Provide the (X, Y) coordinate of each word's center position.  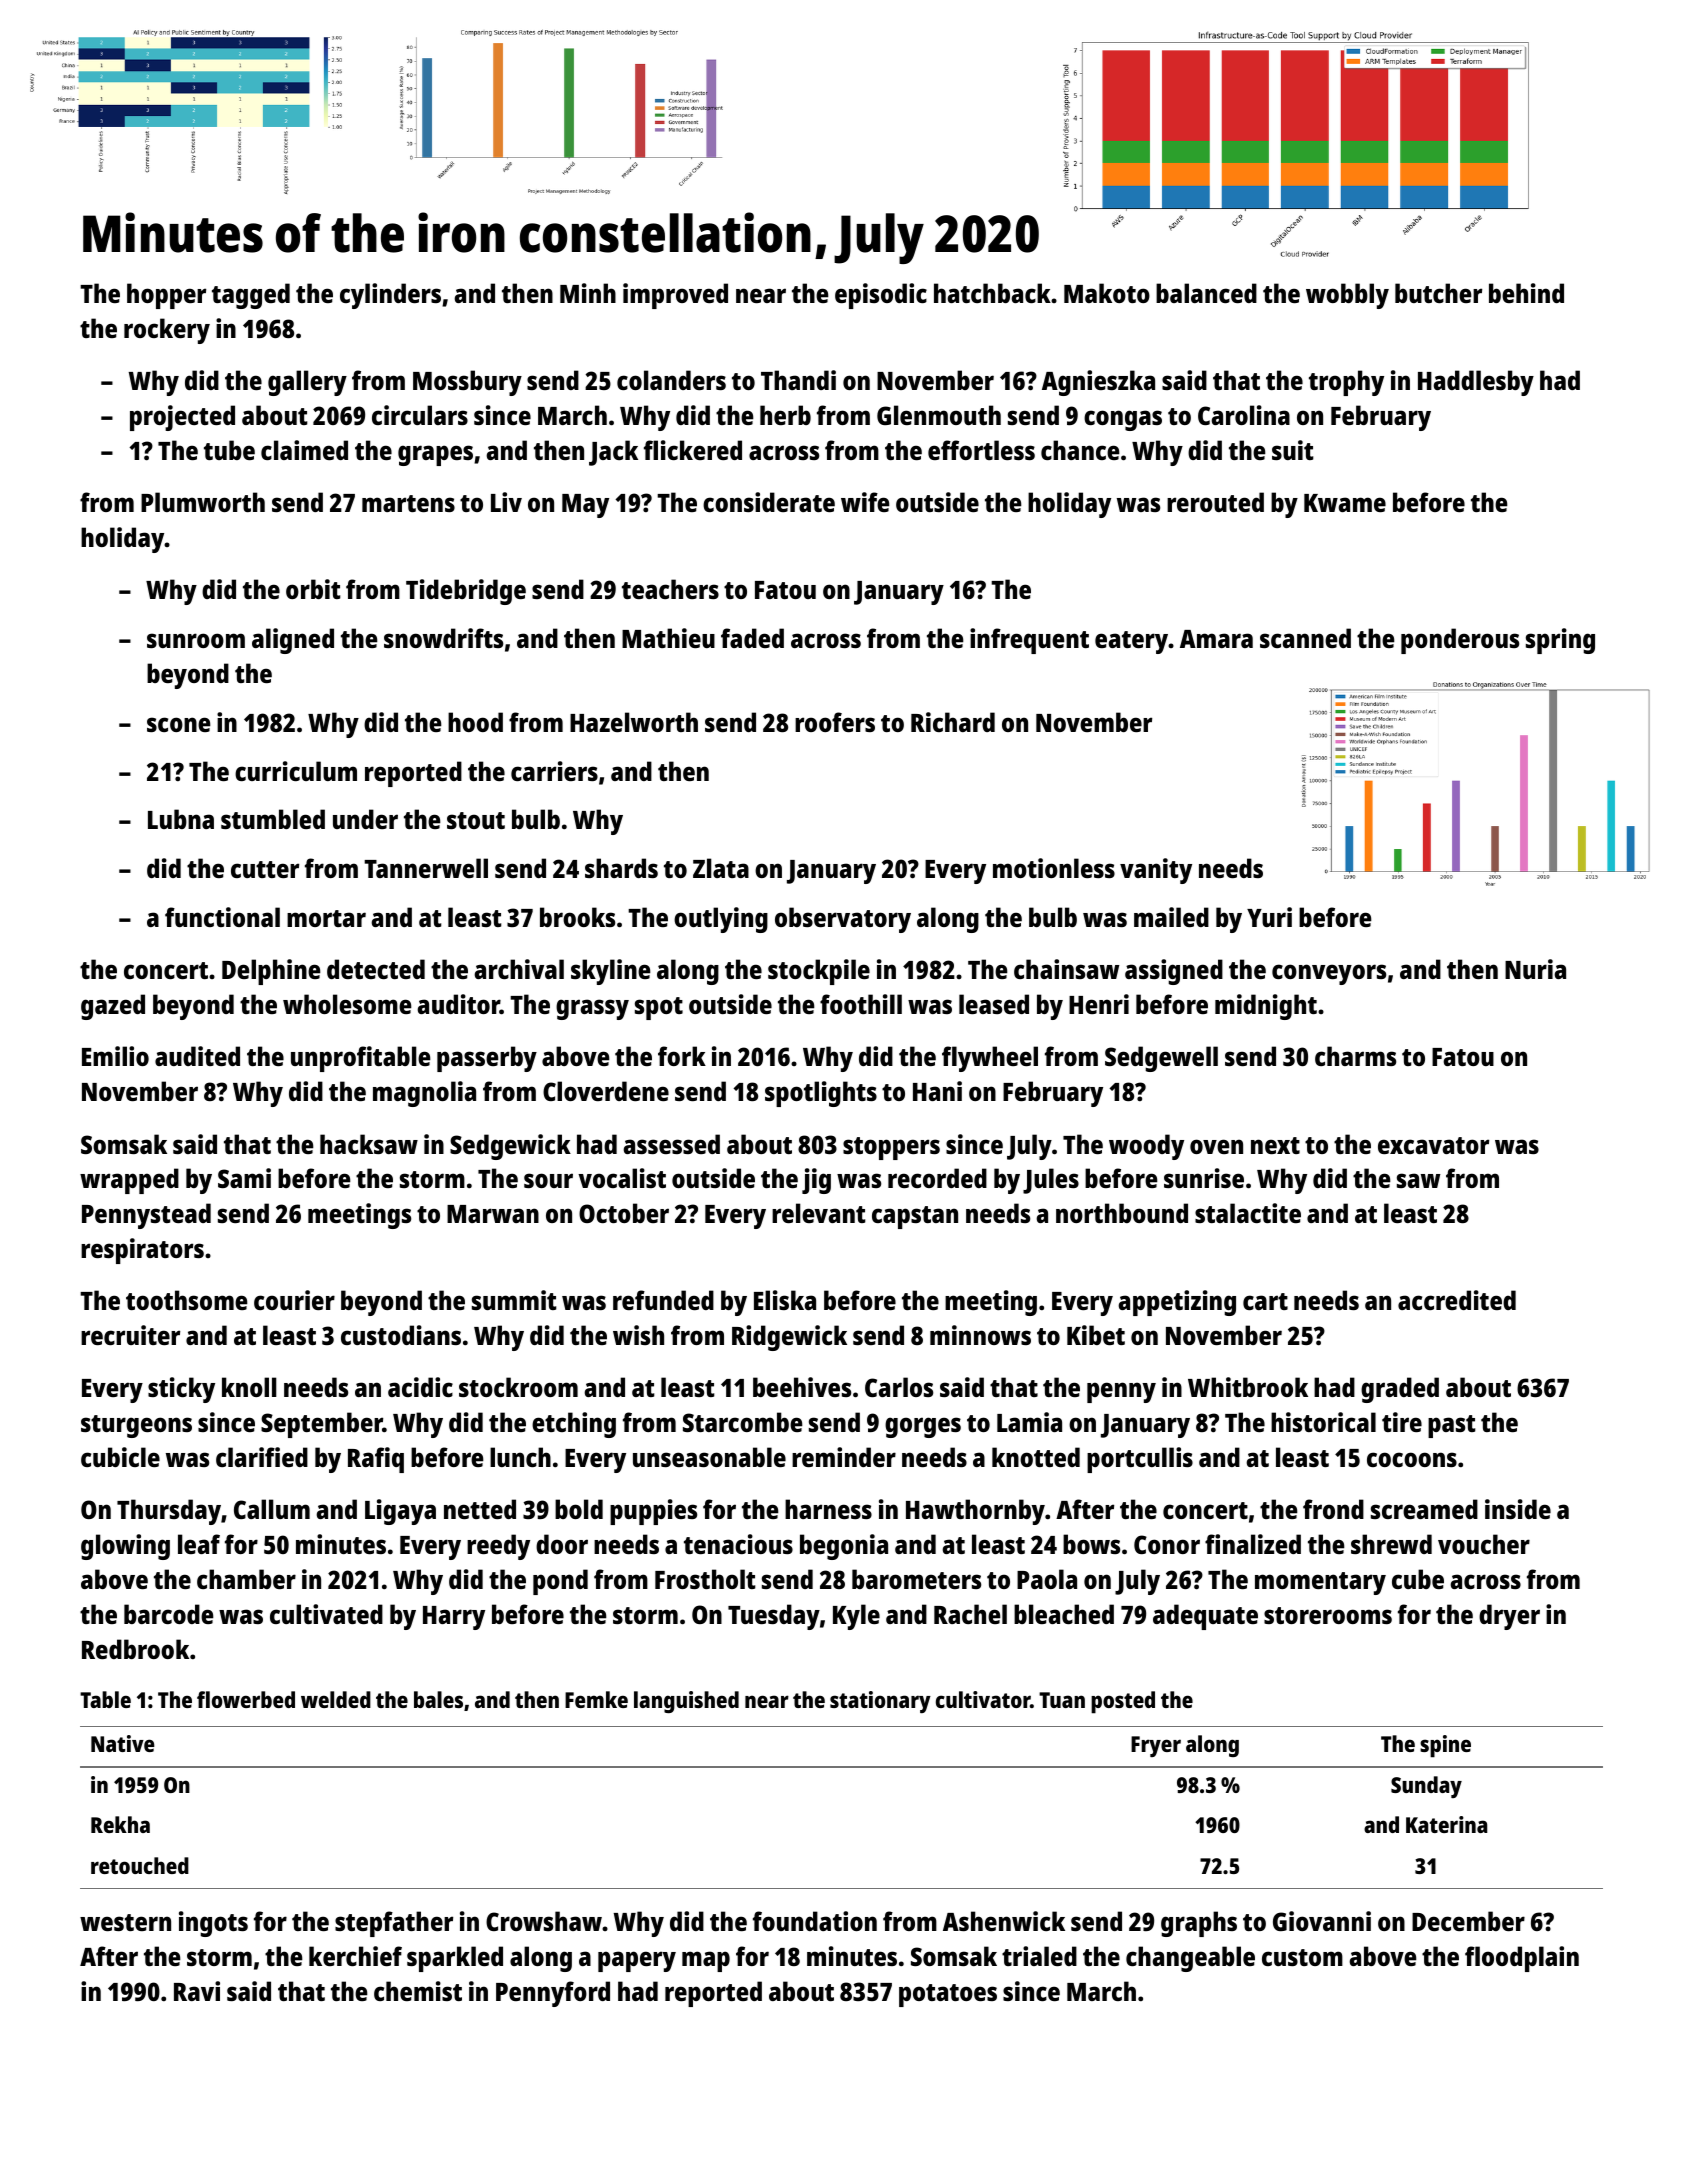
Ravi (197, 1991)
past (1452, 1426)
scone (179, 724)
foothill (861, 1004)
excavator (1433, 1145)
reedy (498, 1547)
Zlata (721, 868)
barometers (916, 1579)
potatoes (948, 1995)
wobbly (1347, 296)
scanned (1305, 638)
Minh (588, 293)
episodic (881, 296)
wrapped (129, 1181)
